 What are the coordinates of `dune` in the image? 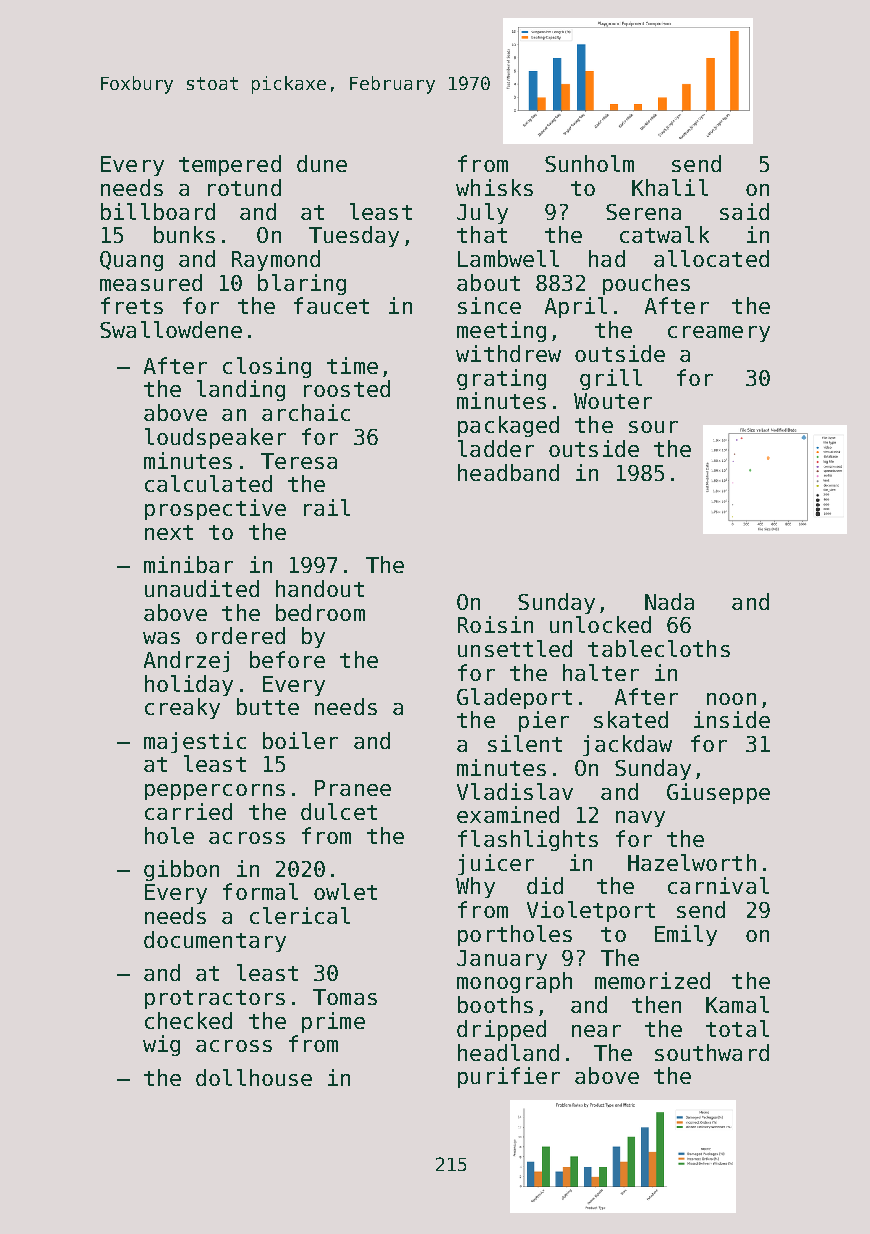 It's located at (322, 163).
